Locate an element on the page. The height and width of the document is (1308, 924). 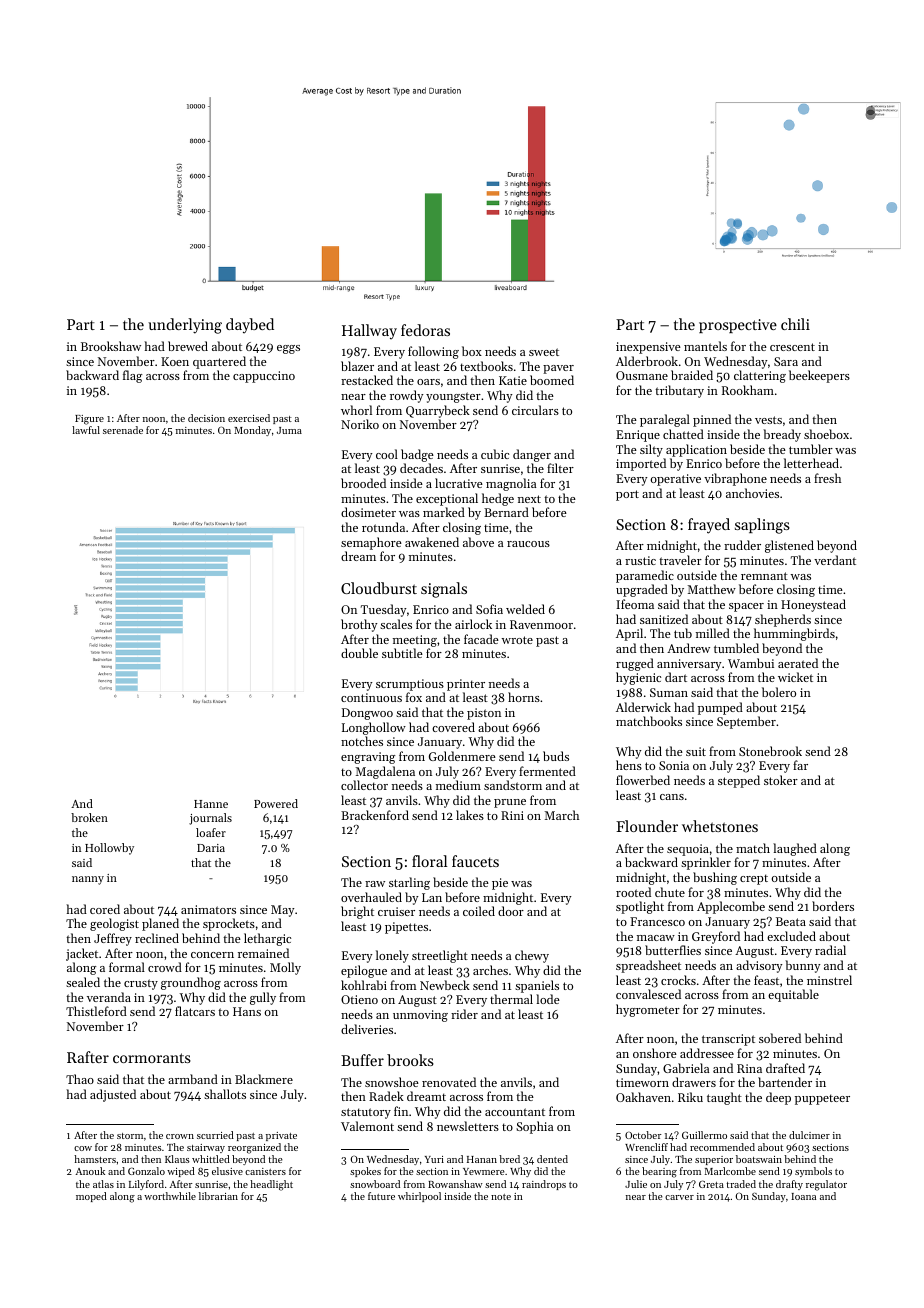
concern is located at coordinates (212, 955).
